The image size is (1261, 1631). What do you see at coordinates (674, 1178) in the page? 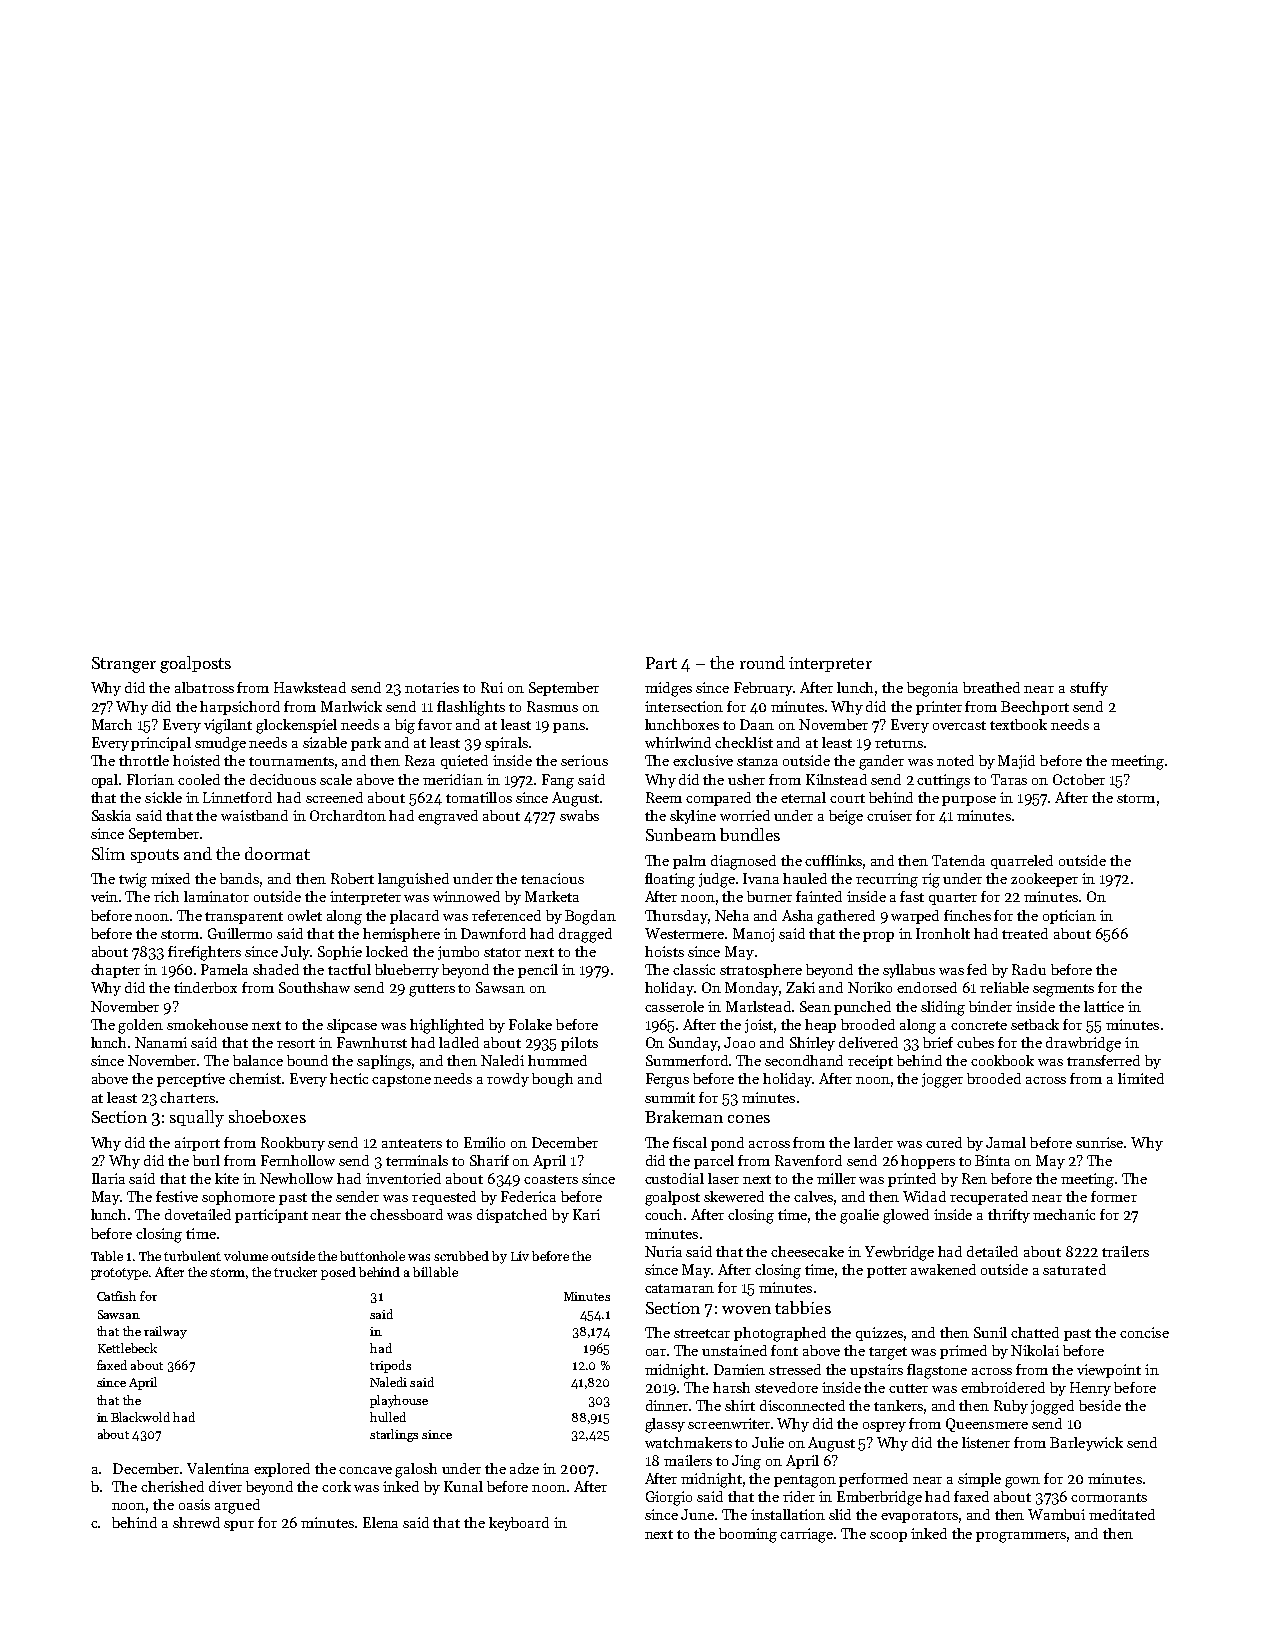
I see `custodial` at bounding box center [674, 1178].
